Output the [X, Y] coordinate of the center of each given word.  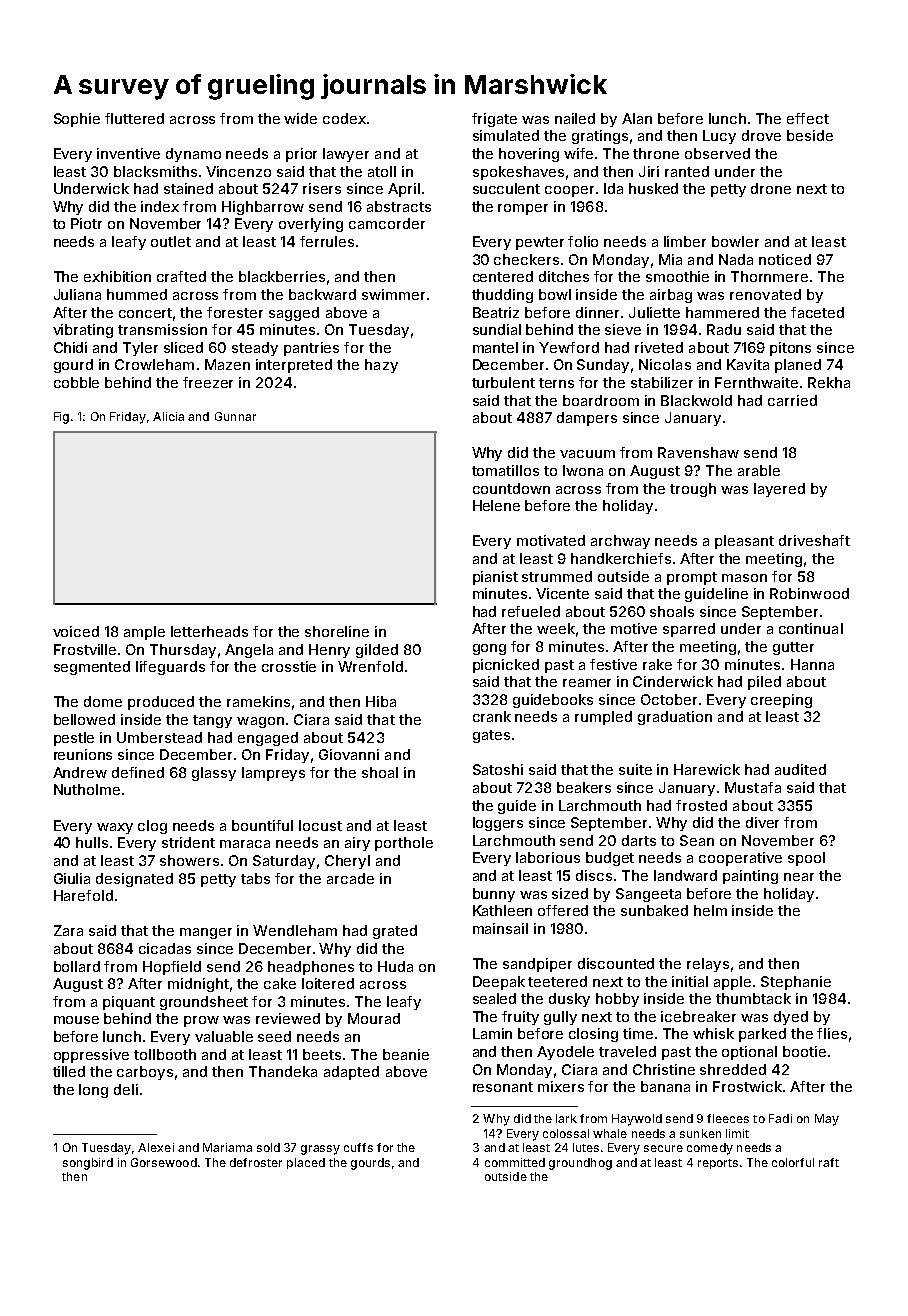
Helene [496, 505]
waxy [115, 828]
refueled [531, 611]
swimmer [393, 294]
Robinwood [809, 593]
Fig [61, 418]
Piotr [86, 223]
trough [693, 490]
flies [832, 1033]
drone [771, 188]
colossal [566, 1133]
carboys [145, 1073]
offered [563, 910]
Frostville [85, 649]
